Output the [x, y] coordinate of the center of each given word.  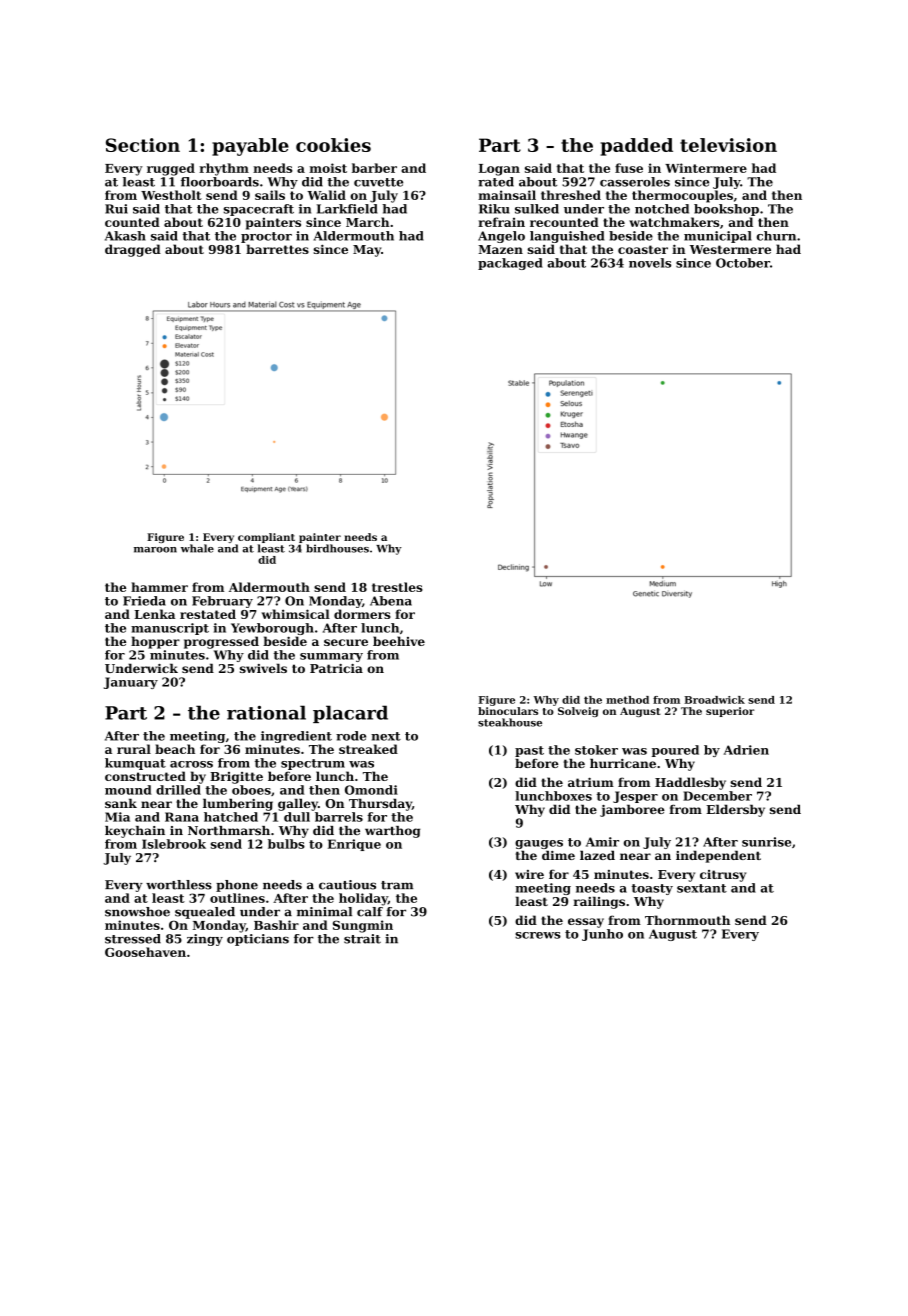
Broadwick [714, 700]
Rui [116, 209]
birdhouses [337, 548]
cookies [333, 145]
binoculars [508, 711]
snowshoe [137, 912]
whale [197, 548]
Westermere [730, 249]
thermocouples [682, 196]
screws [538, 935]
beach [175, 749]
